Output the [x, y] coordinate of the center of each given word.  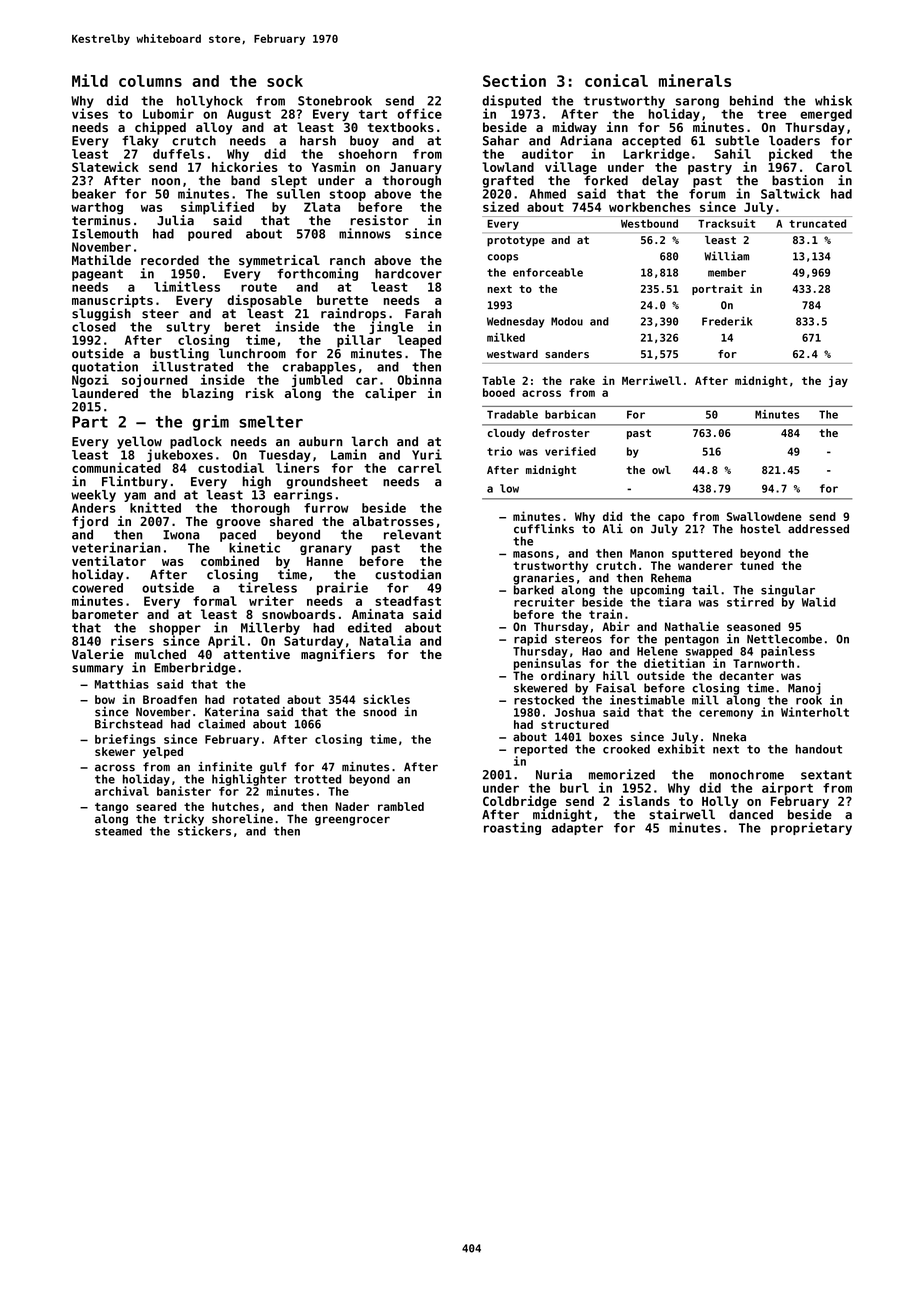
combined [230, 560]
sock [285, 81]
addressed [818, 529]
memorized [622, 774]
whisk [833, 100]
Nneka [729, 737]
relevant [412, 535]
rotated [256, 699]
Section [514, 80]
